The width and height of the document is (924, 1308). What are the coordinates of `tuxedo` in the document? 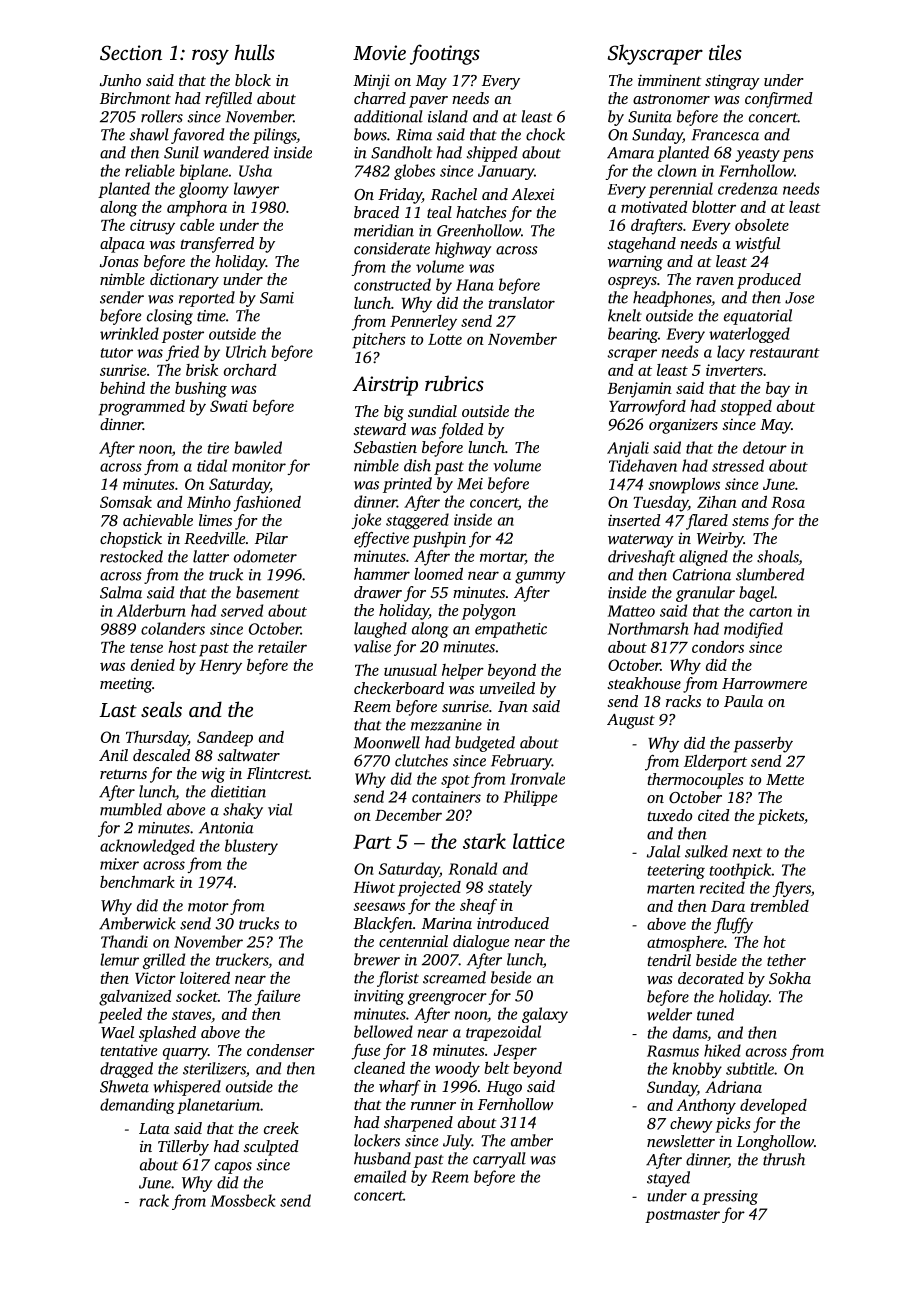 It's located at (669, 815).
